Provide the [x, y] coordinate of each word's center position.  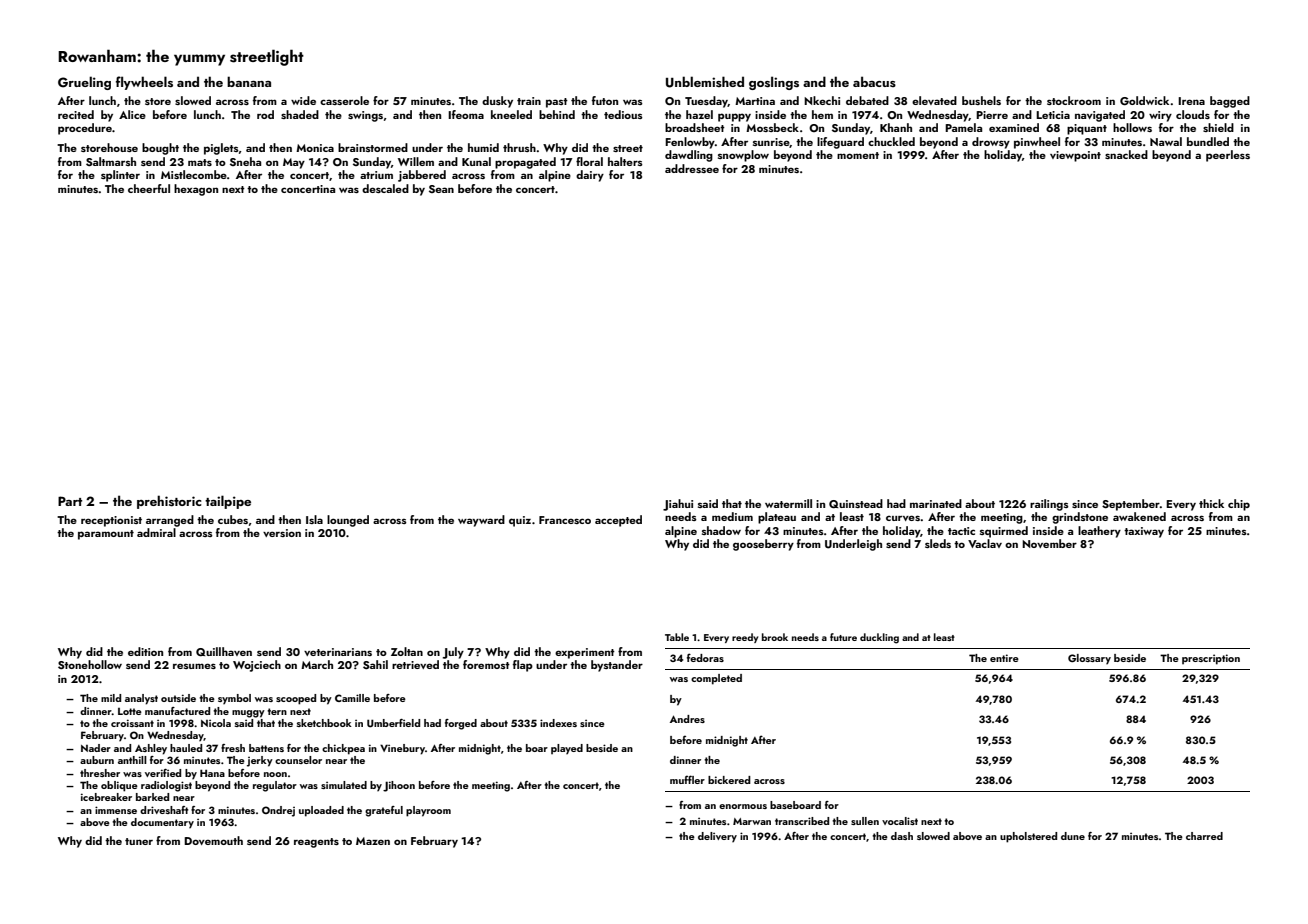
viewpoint [1075, 156]
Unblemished [705, 82]
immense [116, 810]
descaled [385, 188]
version [282, 533]
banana [249, 81]
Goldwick [1144, 100]
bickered [729, 780]
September [1131, 505]
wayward [481, 521]
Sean [441, 189]
